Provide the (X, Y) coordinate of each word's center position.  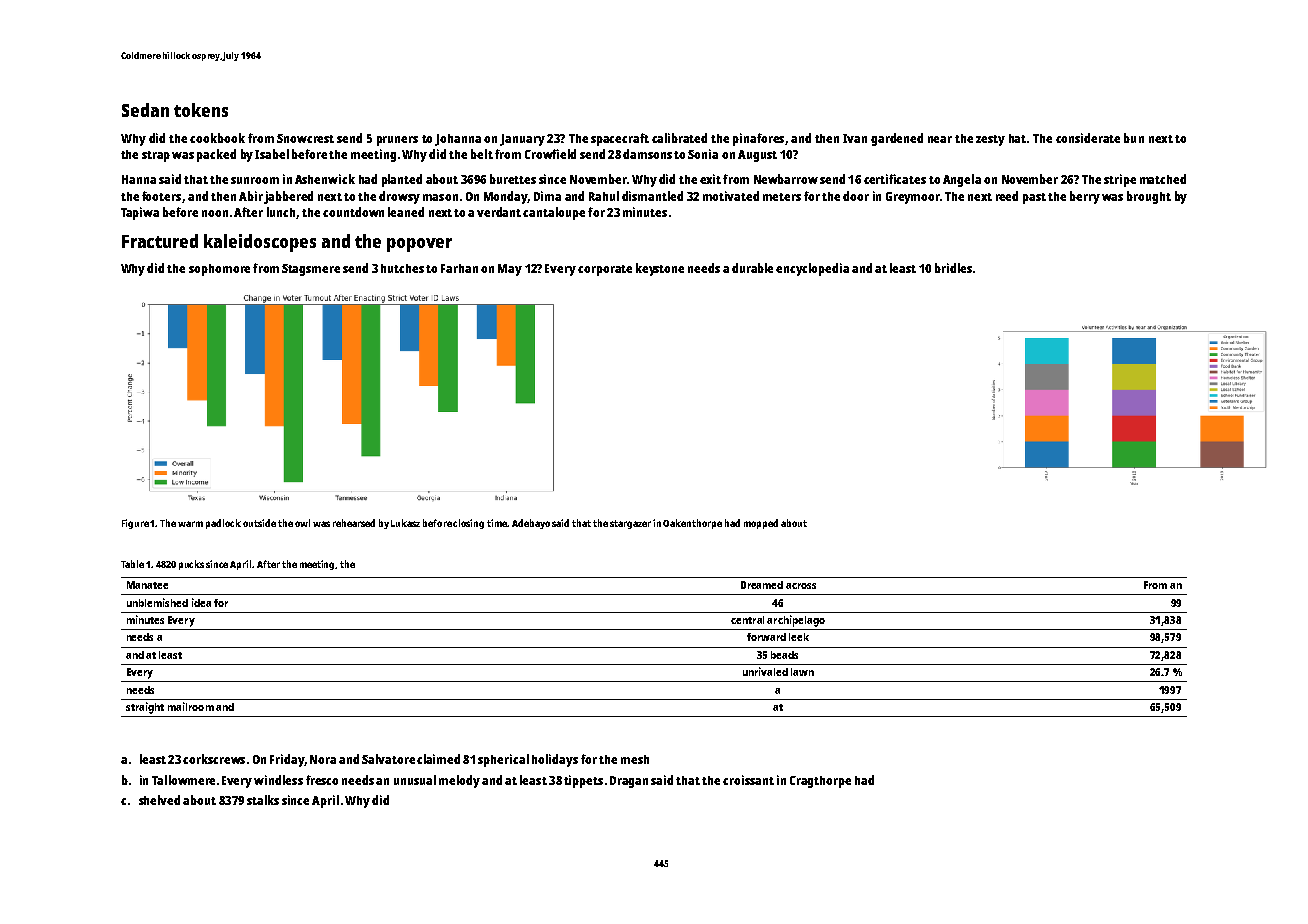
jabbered (288, 197)
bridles (953, 268)
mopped (761, 524)
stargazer (630, 524)
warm (190, 524)
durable (752, 268)
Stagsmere (311, 270)
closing (468, 524)
